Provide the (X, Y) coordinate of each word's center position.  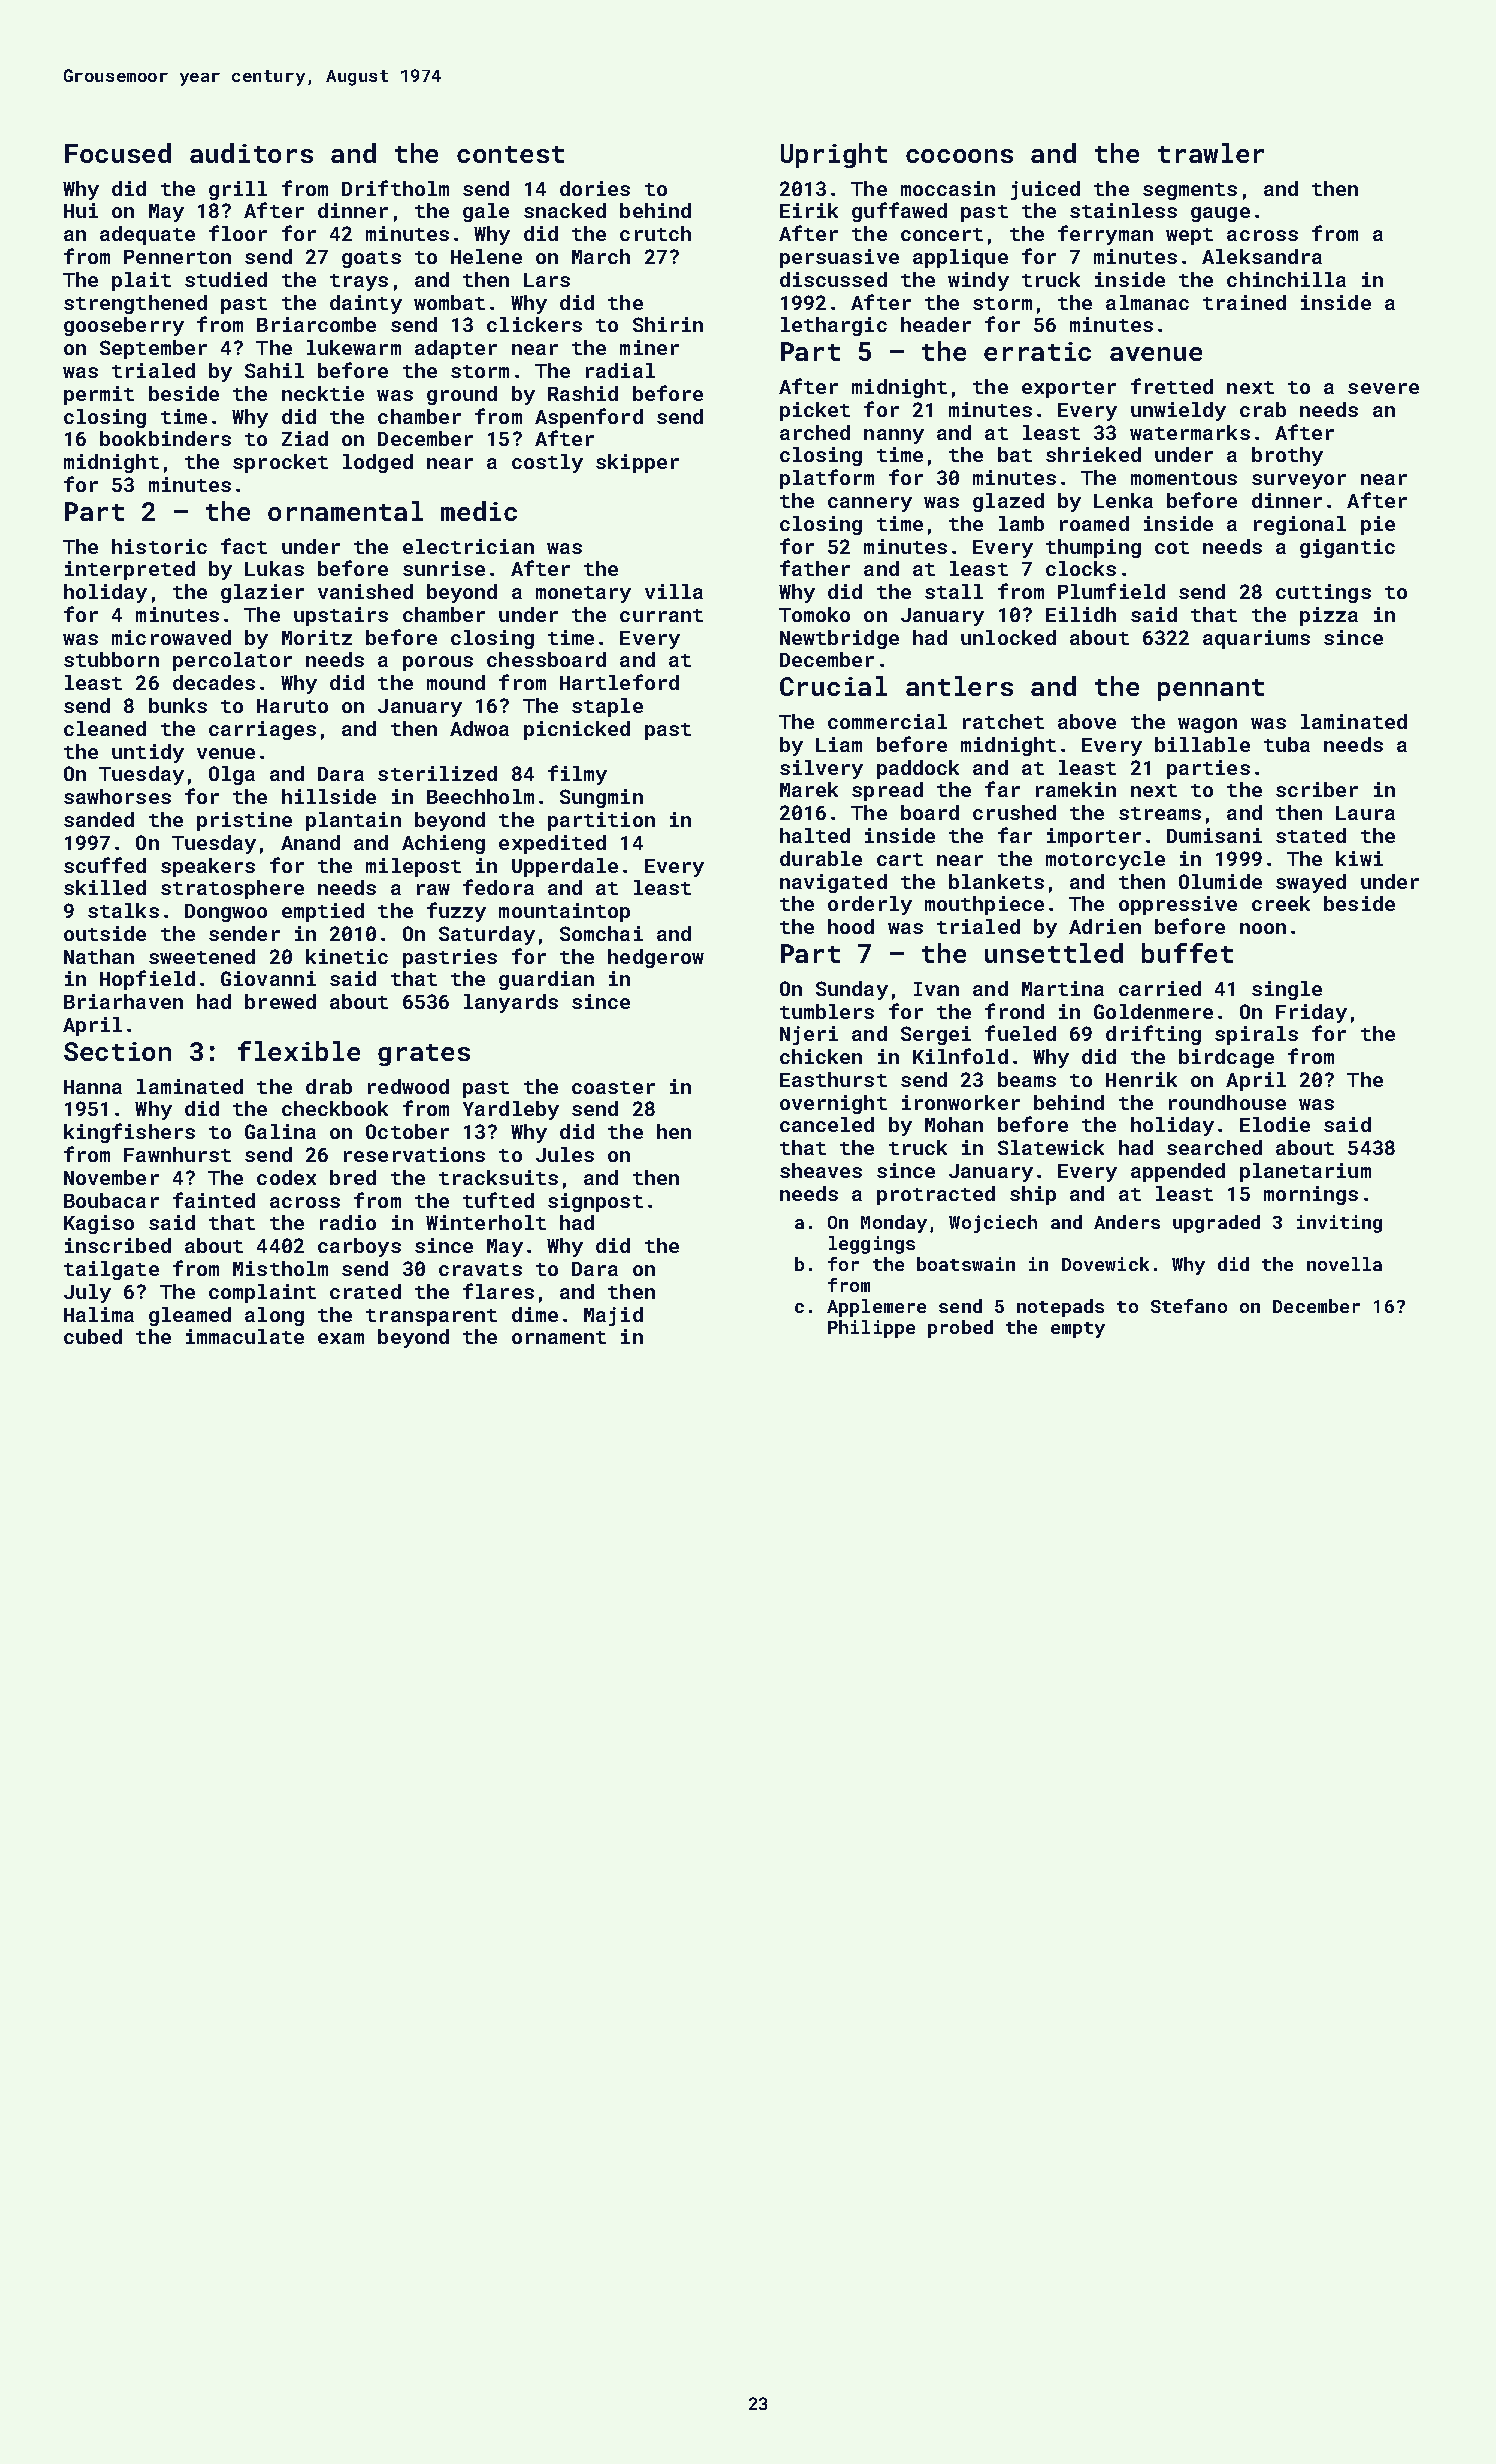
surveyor (1299, 481)
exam (341, 1338)
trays (359, 282)
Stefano (1189, 1306)
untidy (148, 753)
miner (649, 347)
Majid (613, 1316)
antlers (959, 686)
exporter (1069, 389)
